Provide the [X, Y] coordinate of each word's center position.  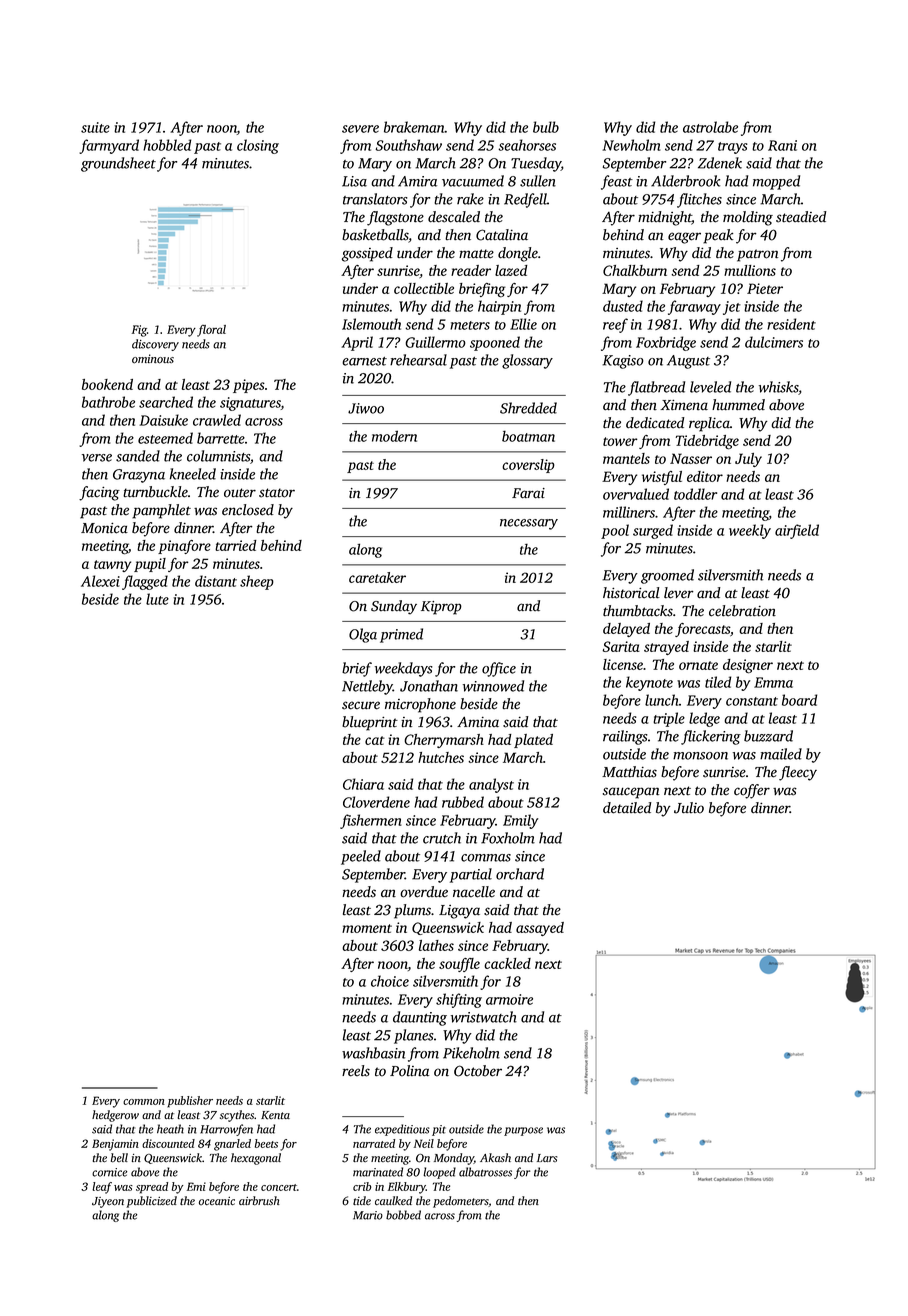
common [144, 1102]
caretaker [377, 577]
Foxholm [508, 838]
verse [97, 458]
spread [152, 1188]
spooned [495, 343]
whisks [779, 388]
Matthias [629, 772]
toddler [695, 494]
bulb [546, 127]
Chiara [363, 784]
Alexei [100, 581]
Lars [547, 1158]
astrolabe [710, 127]
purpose [523, 1131]
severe [360, 129]
